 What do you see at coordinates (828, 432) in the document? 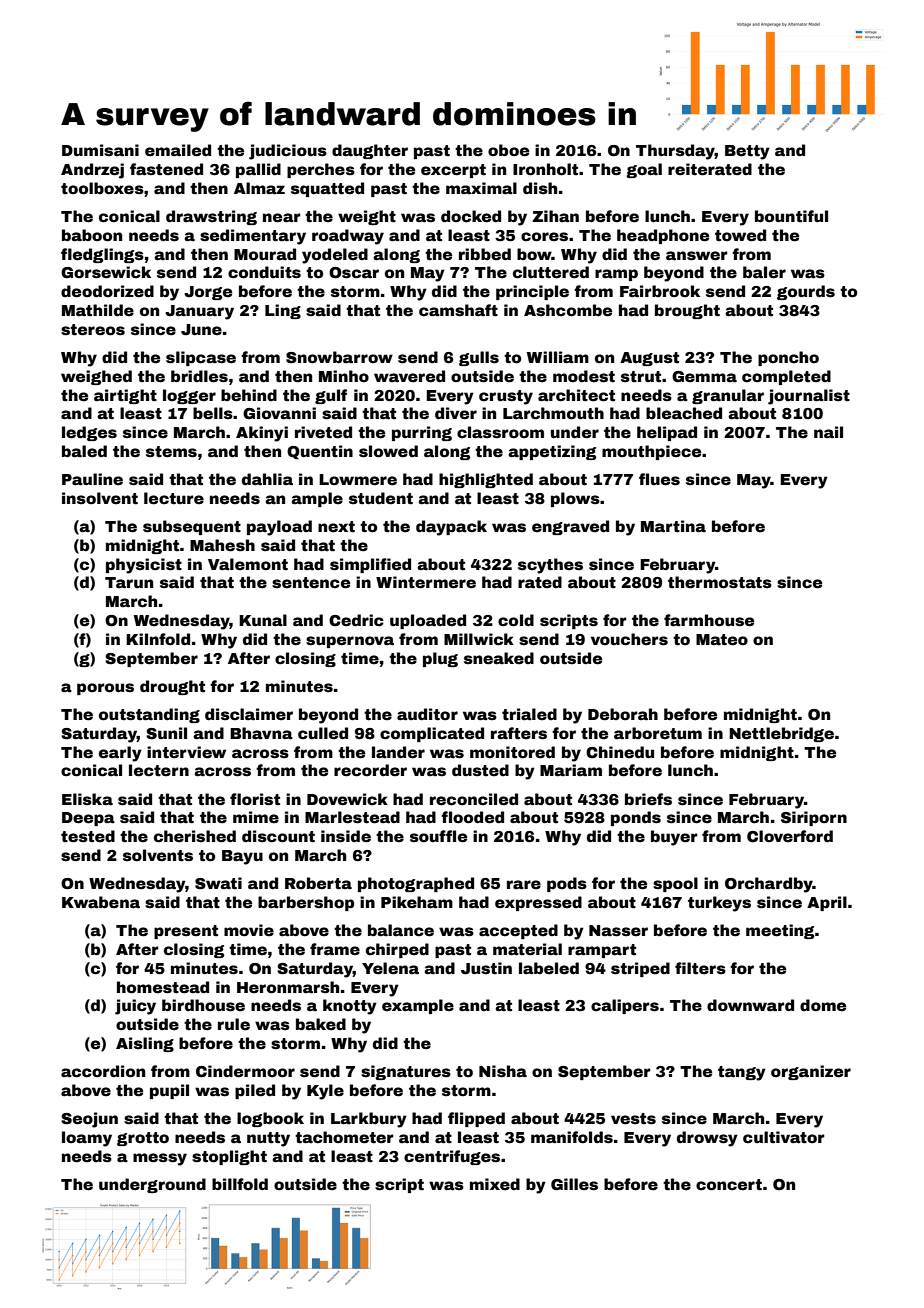
I see `nail` at bounding box center [828, 432].
